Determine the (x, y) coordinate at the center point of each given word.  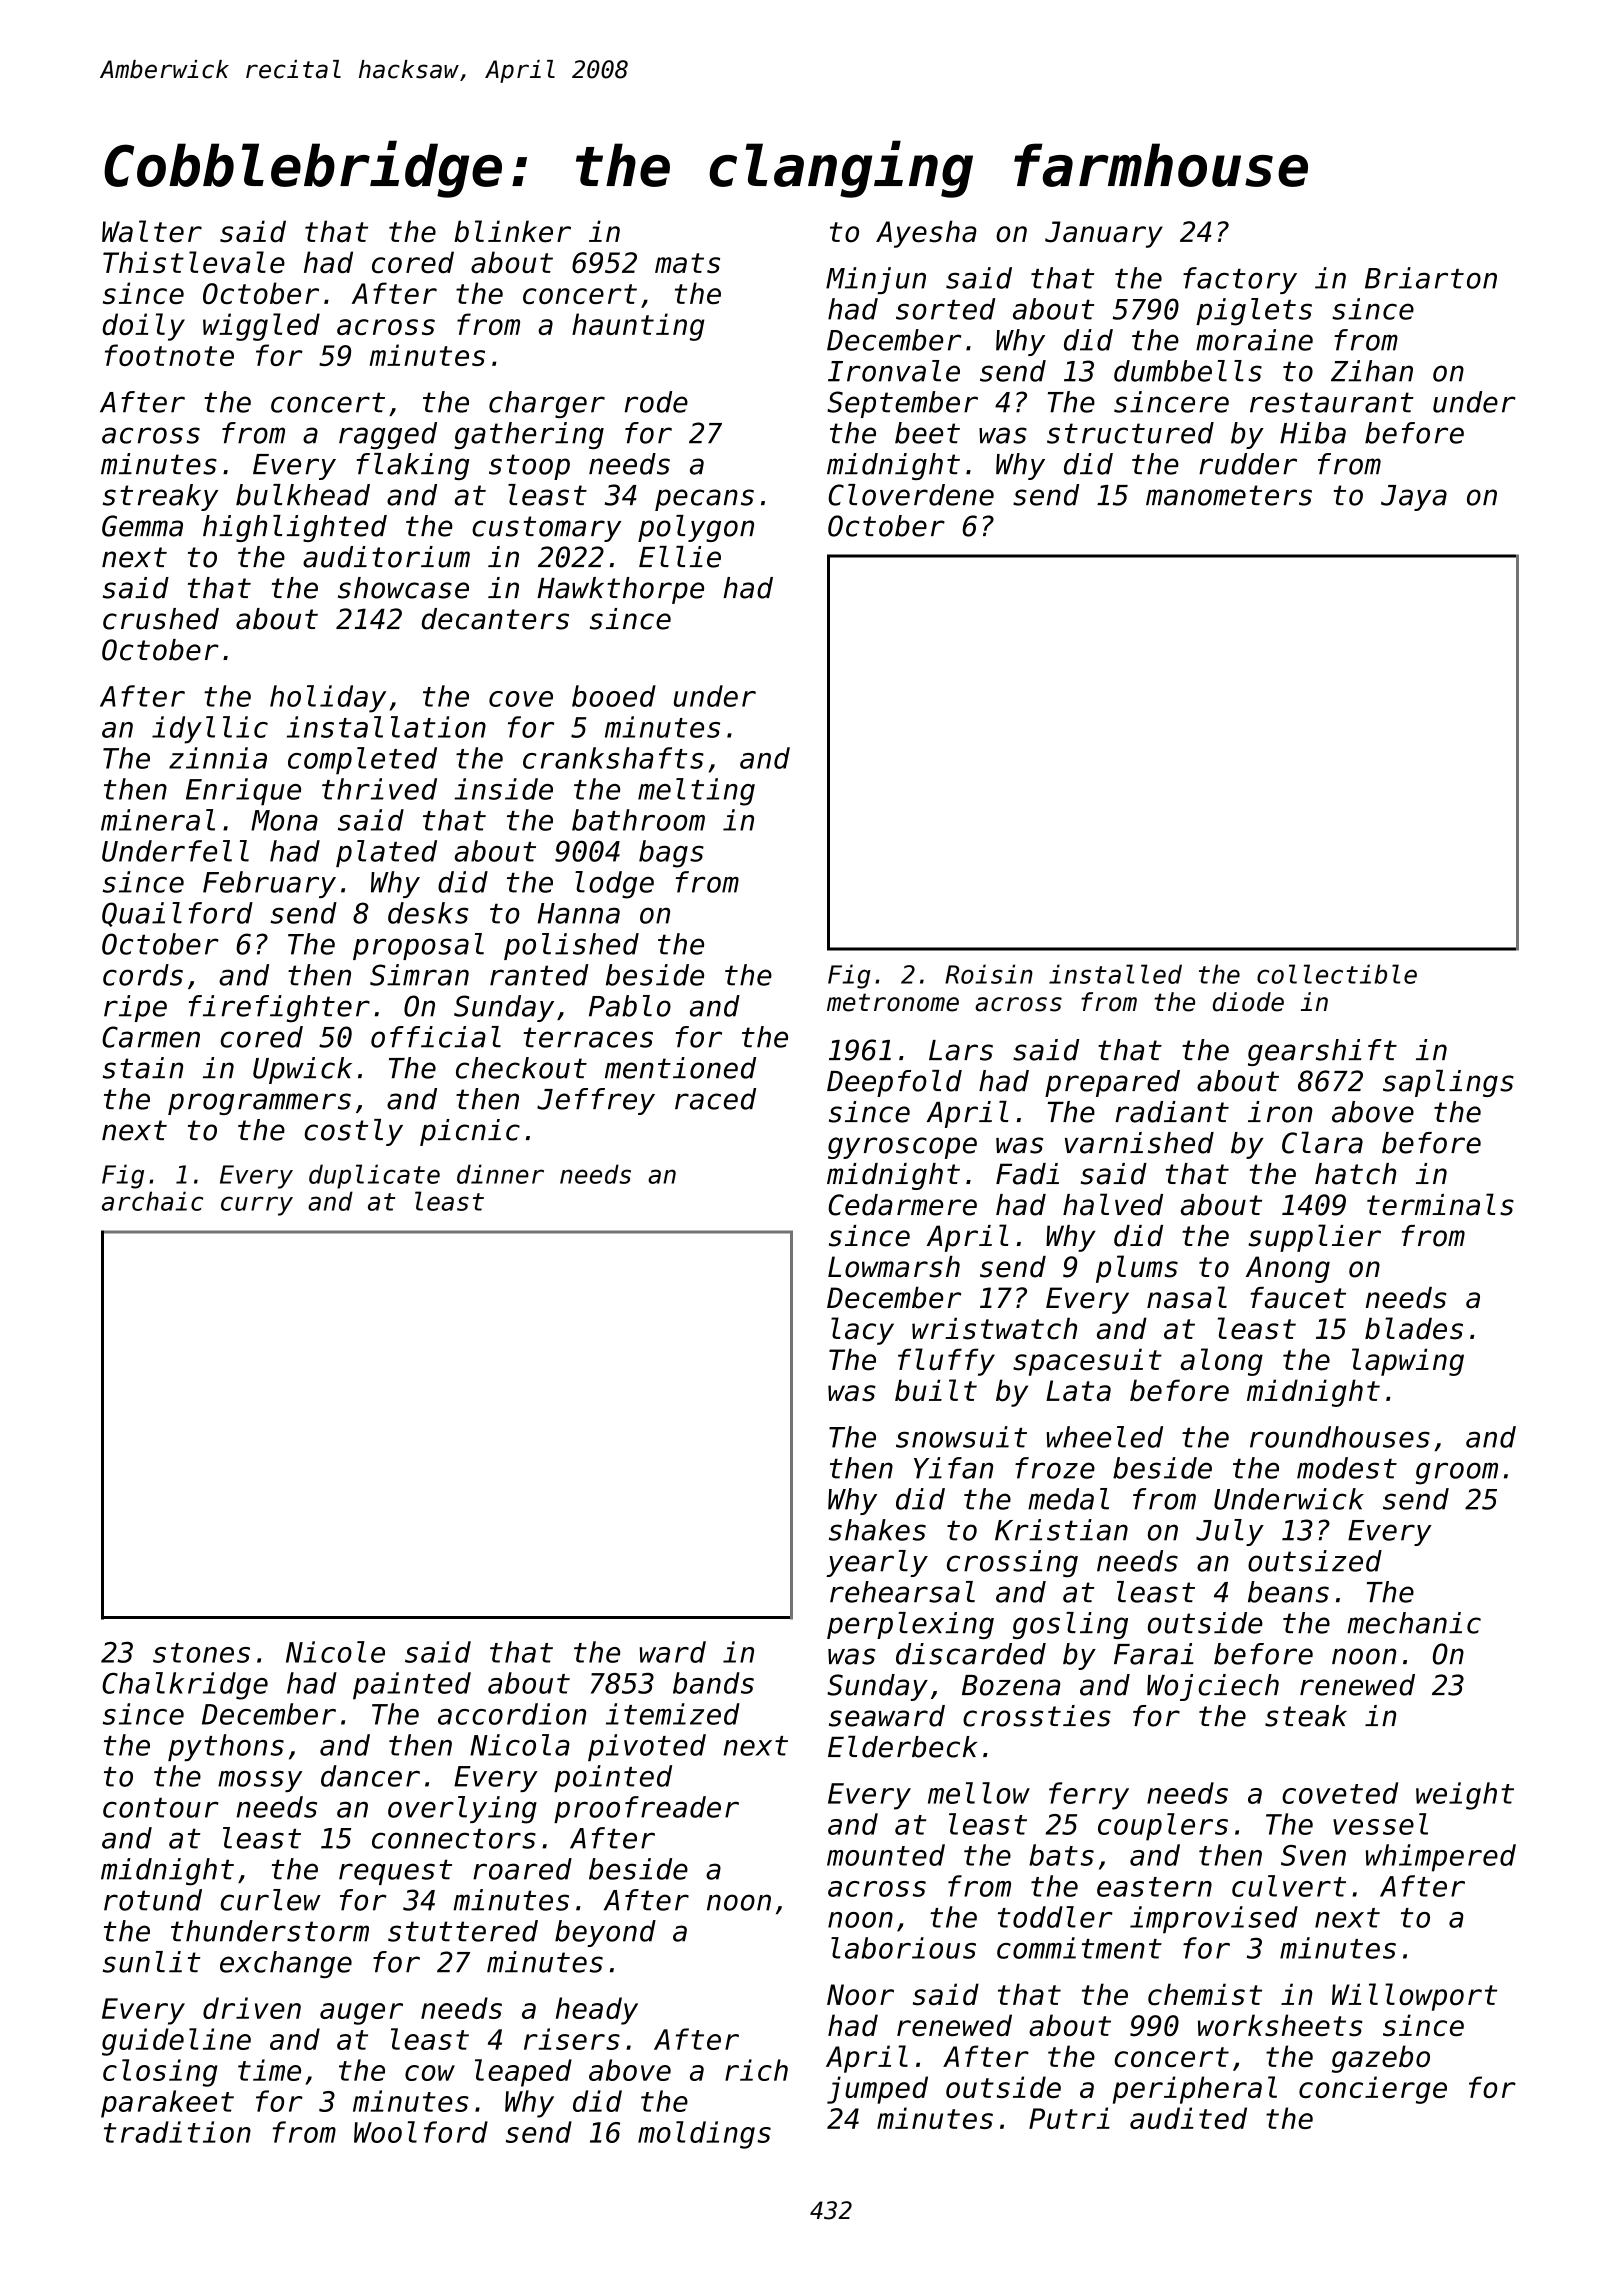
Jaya (1414, 498)
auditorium (386, 557)
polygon (696, 528)
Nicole (335, 1652)
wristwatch (994, 1328)
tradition (177, 2132)
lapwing (1408, 1362)
